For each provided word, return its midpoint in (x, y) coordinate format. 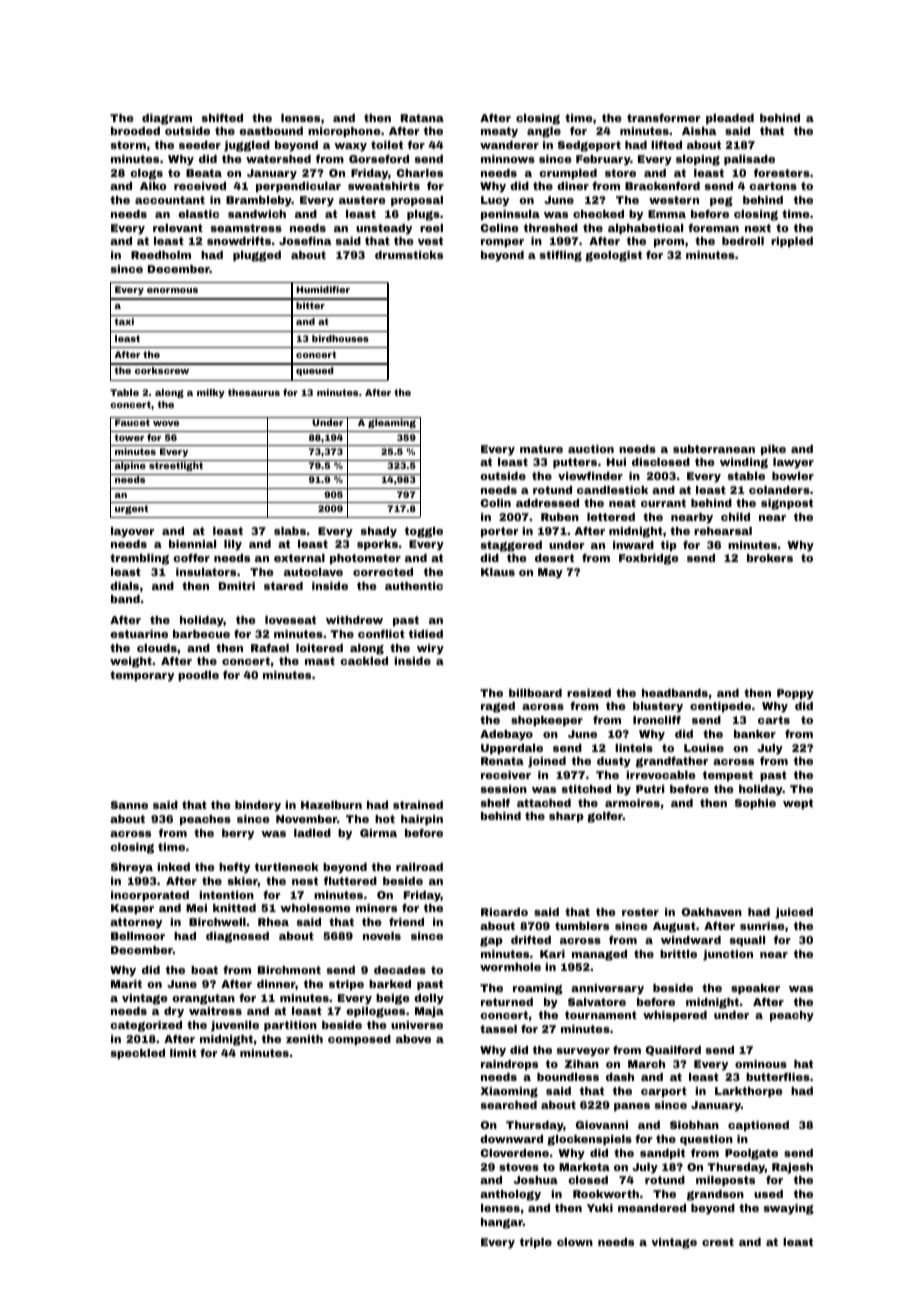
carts (774, 720)
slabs (290, 531)
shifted (222, 117)
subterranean (714, 449)
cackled (364, 661)
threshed (551, 228)
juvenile (235, 1026)
